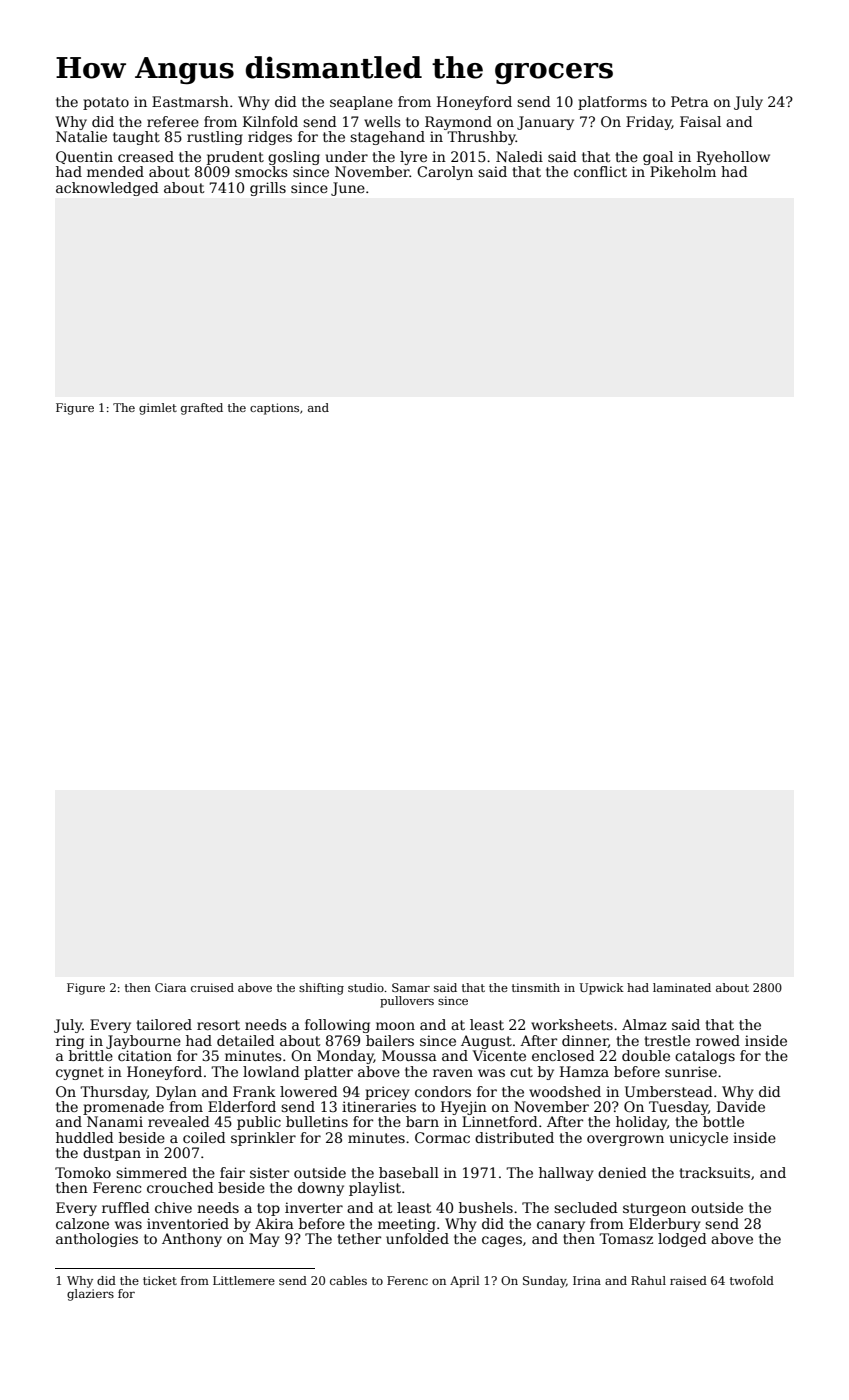  What do you see at coordinates (212, 987) in the screenshot?
I see `cruised` at bounding box center [212, 987].
